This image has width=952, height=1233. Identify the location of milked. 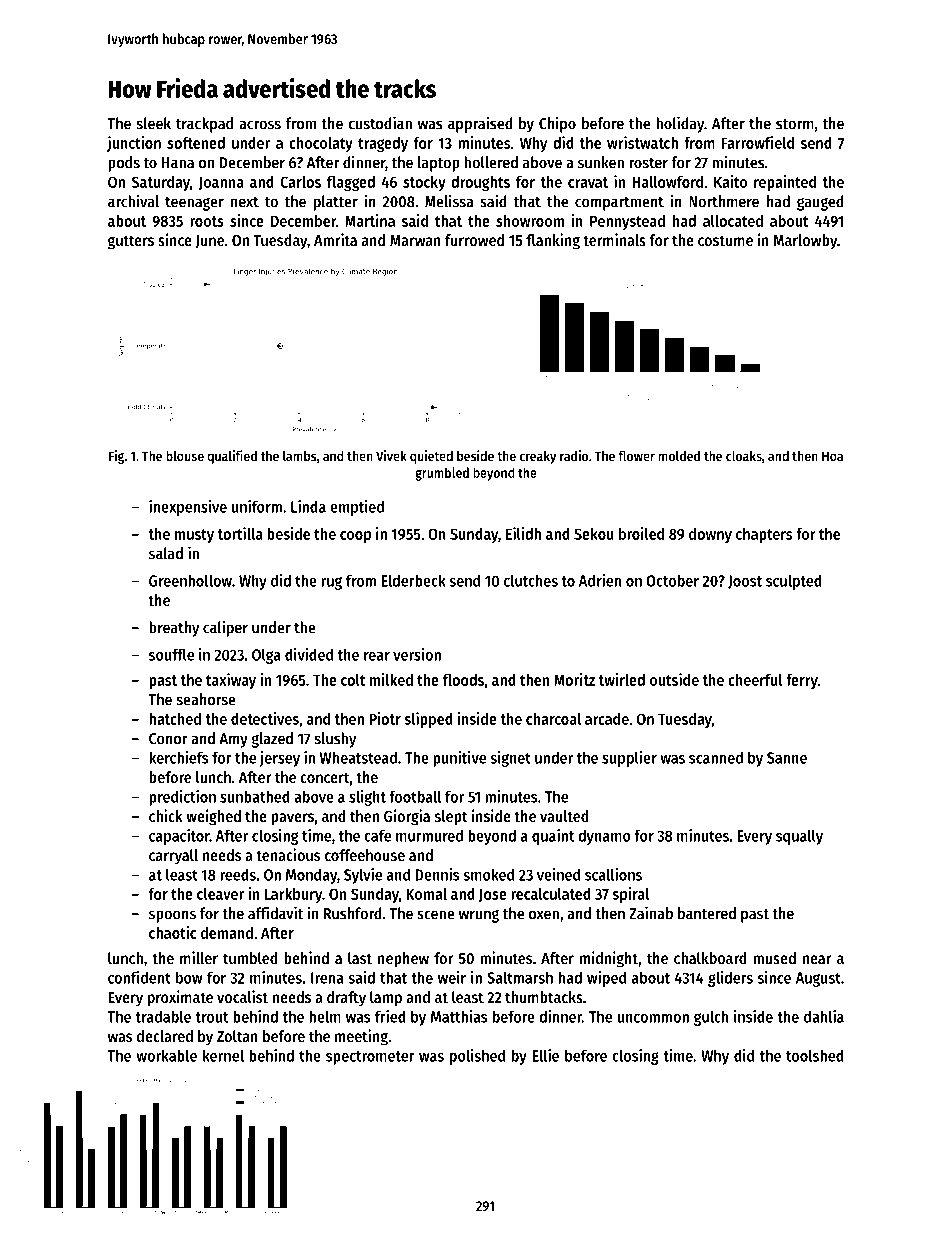
(391, 679).
